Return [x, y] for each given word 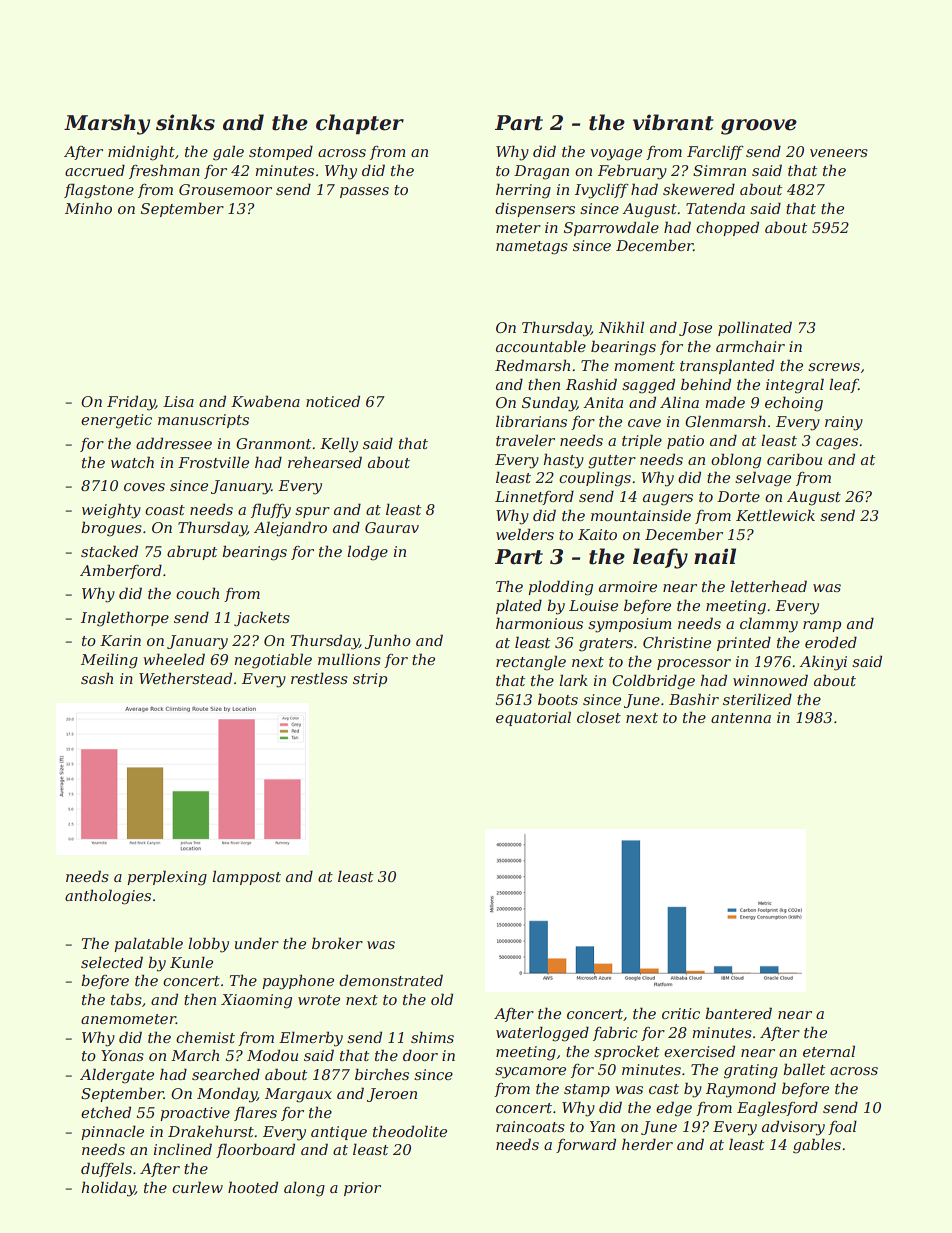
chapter [360, 124]
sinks [185, 122]
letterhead [768, 586]
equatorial [533, 718]
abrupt [192, 552]
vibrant [673, 122]
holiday [108, 1189]
